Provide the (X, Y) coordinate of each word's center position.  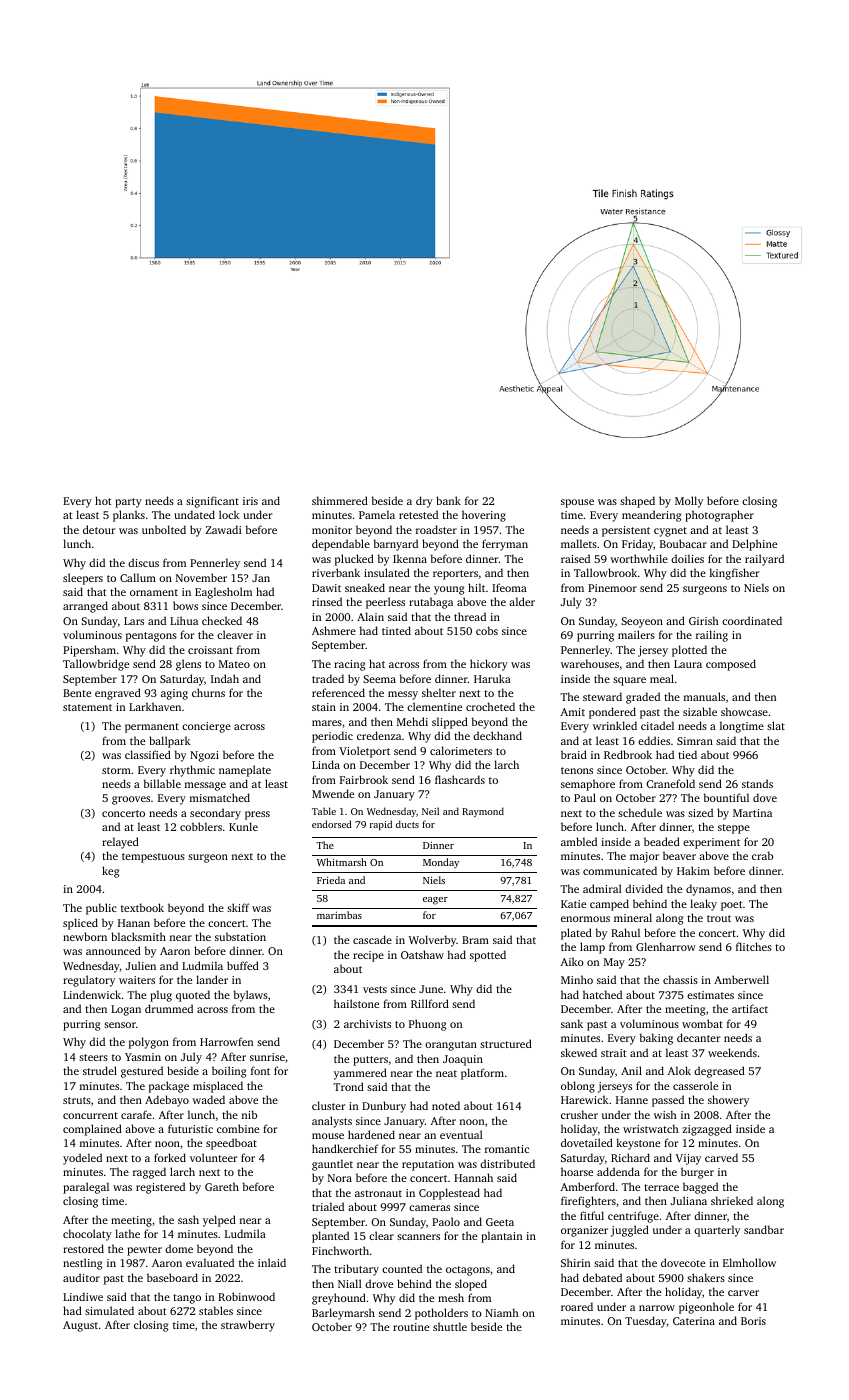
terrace (661, 1187)
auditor (81, 1277)
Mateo (234, 664)
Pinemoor (612, 588)
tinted (396, 630)
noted (446, 1105)
